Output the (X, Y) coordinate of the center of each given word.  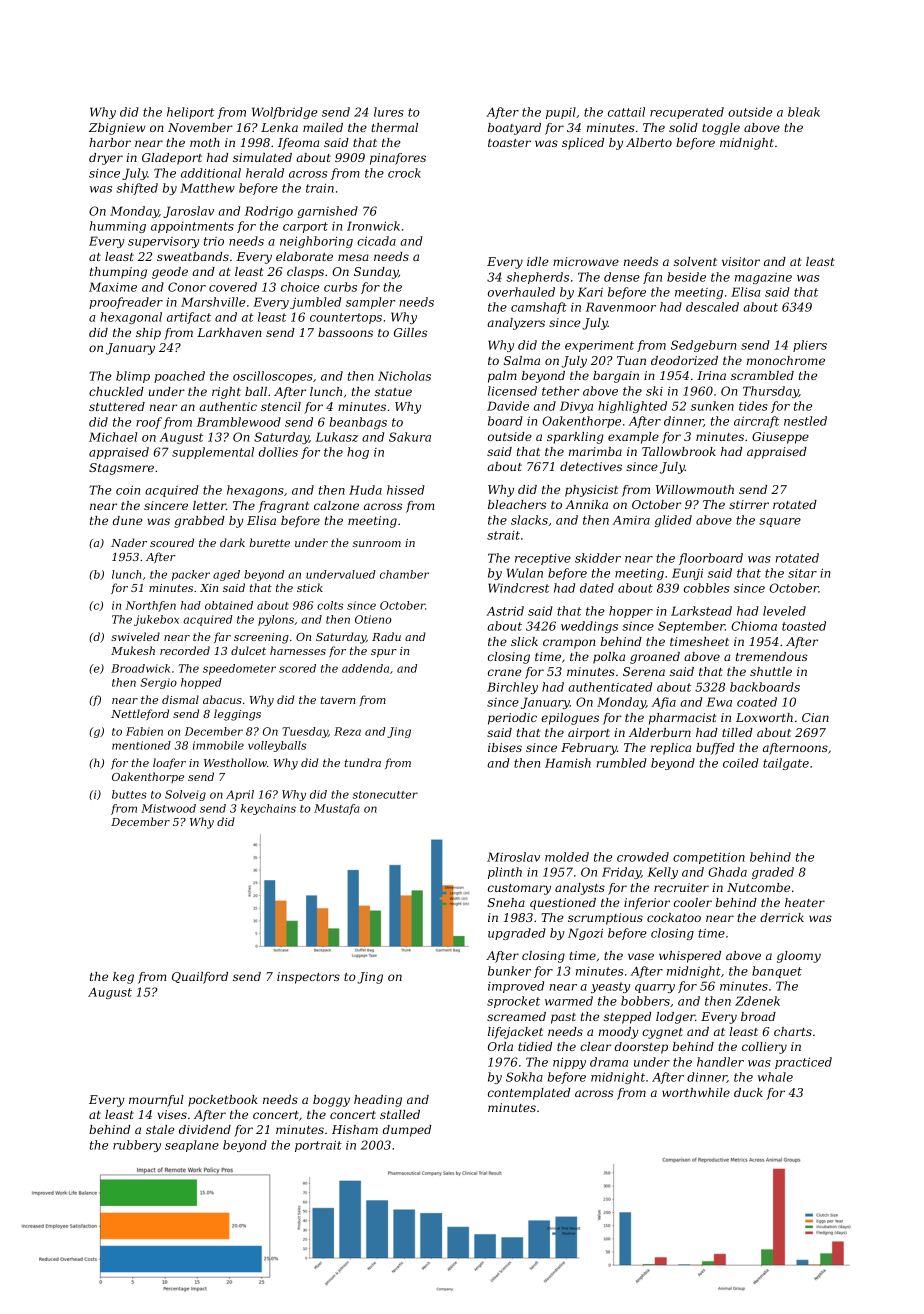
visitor (741, 261)
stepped (627, 1018)
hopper (631, 612)
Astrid (505, 611)
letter (209, 505)
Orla (500, 1046)
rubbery (137, 1146)
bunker (509, 971)
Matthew (207, 188)
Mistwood (168, 808)
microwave (586, 261)
